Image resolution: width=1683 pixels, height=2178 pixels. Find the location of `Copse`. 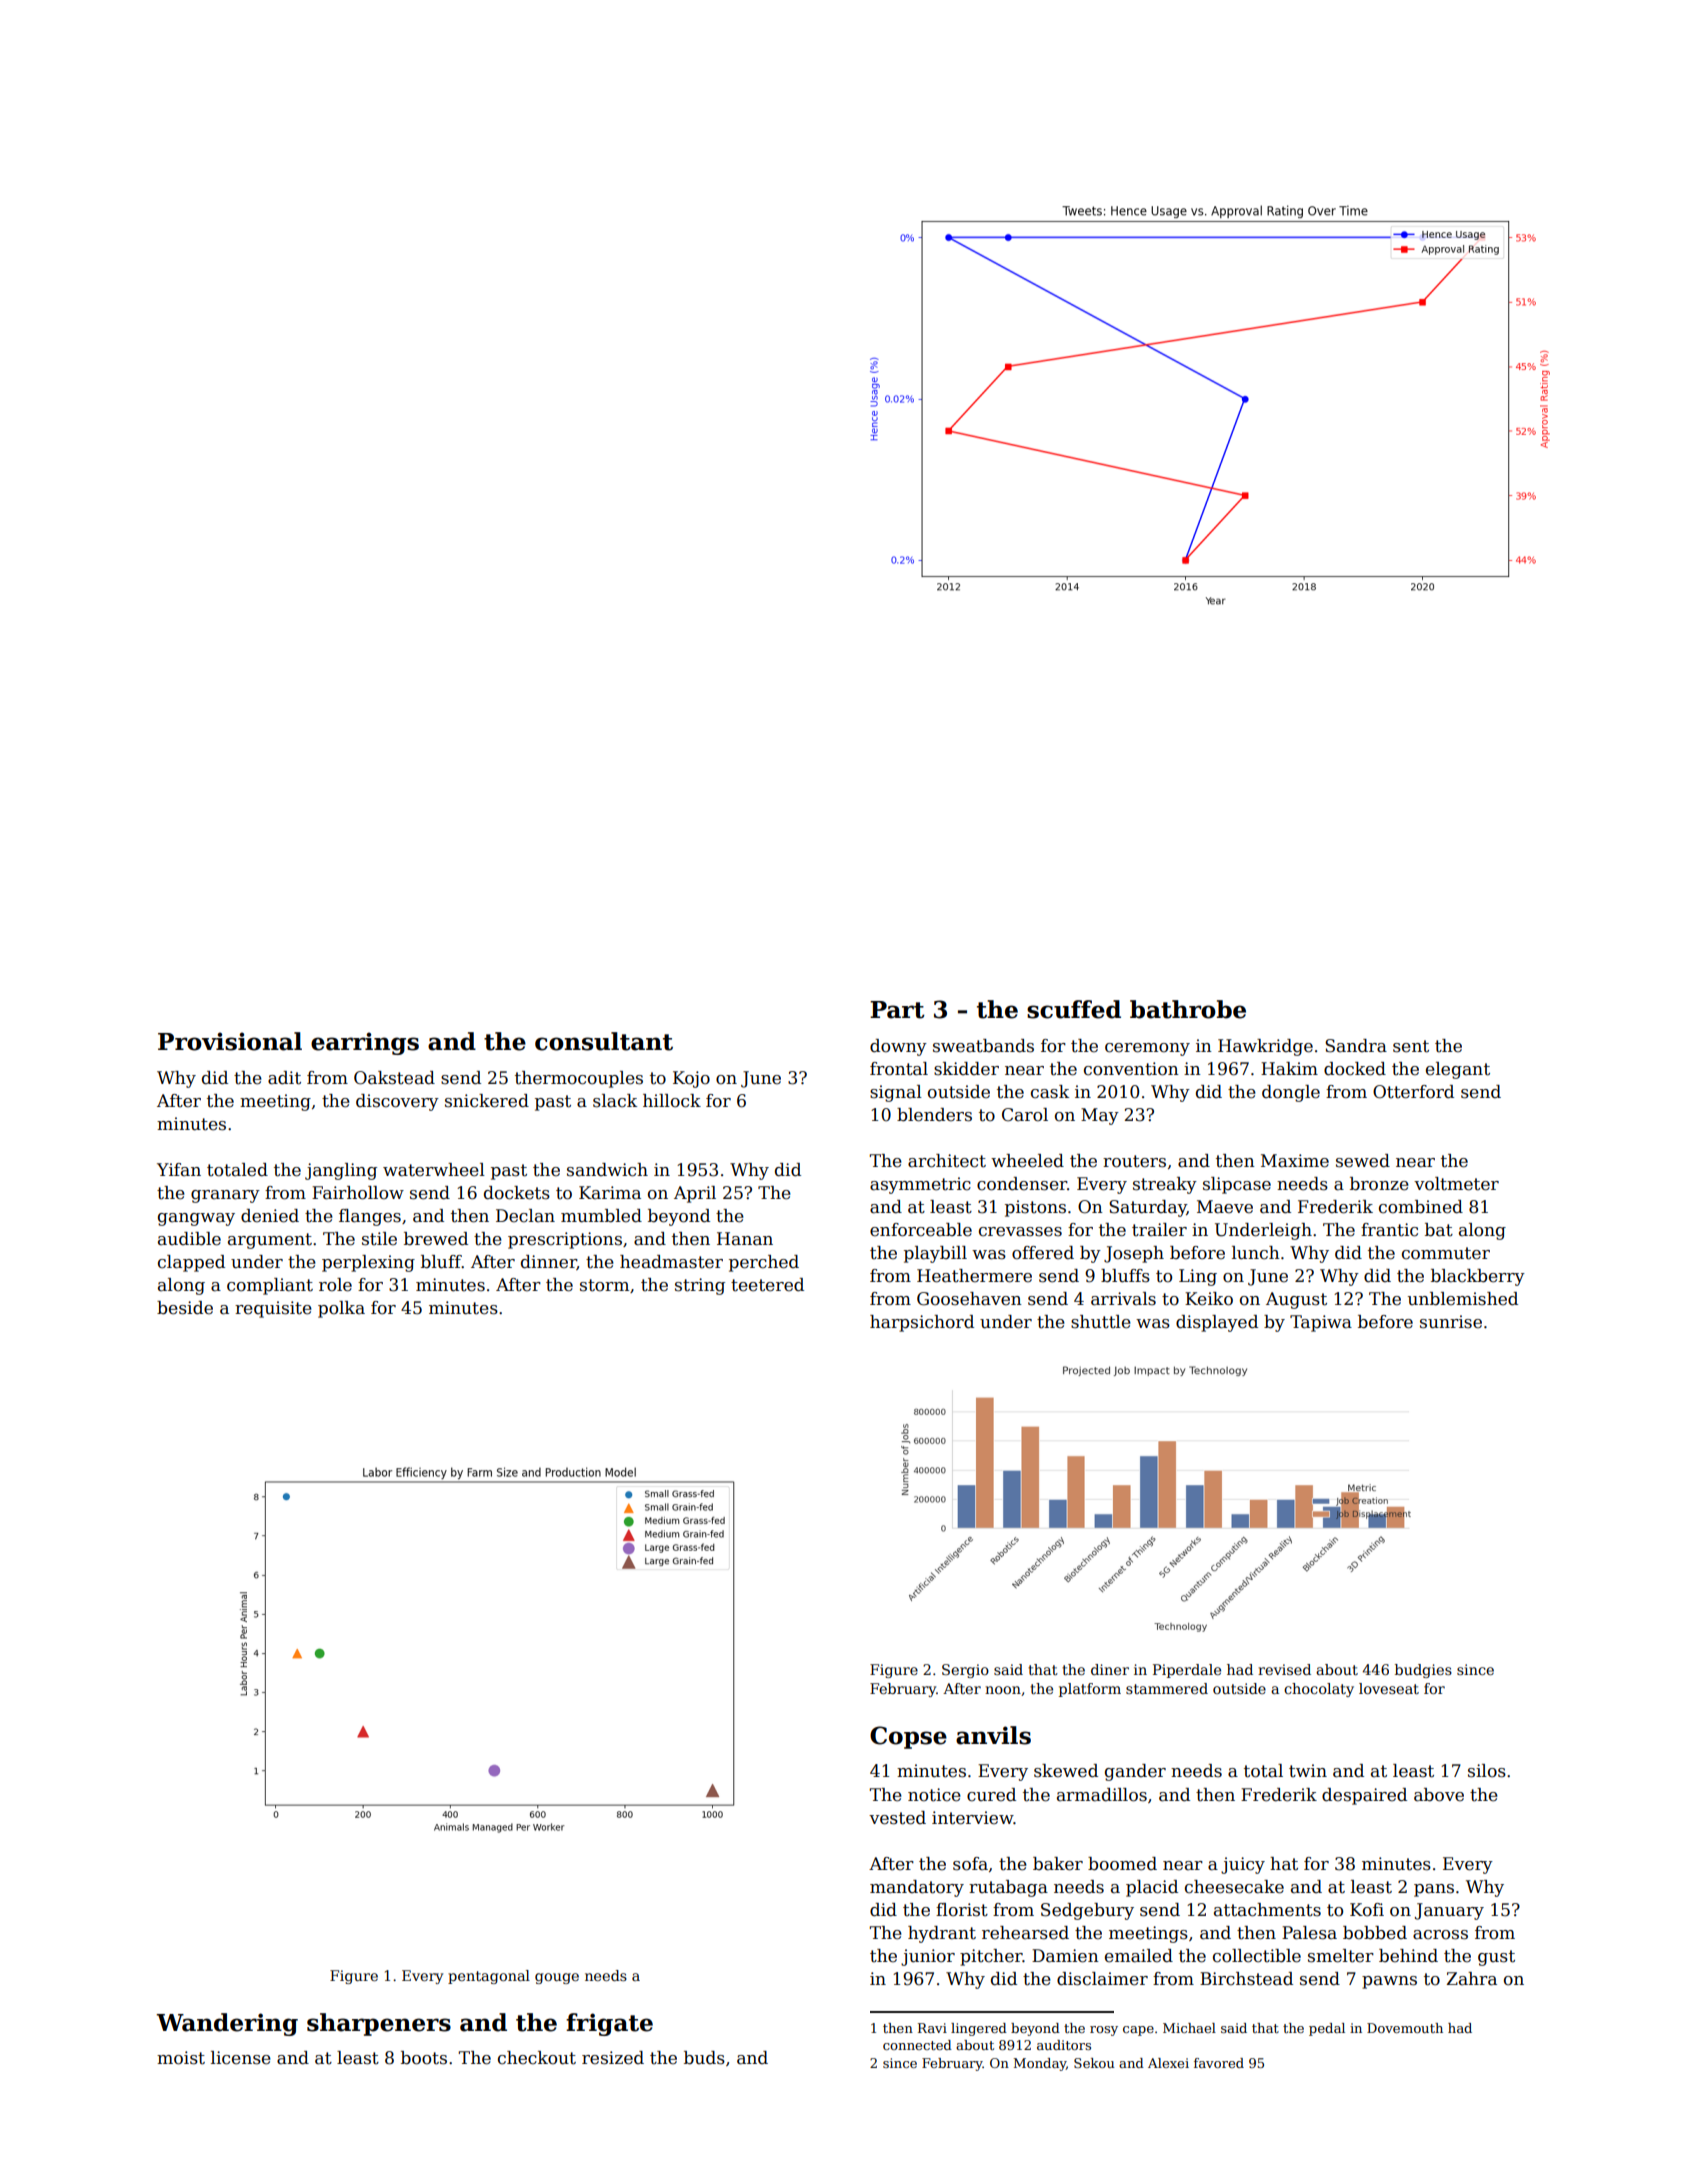

Copse is located at coordinates (908, 1737).
